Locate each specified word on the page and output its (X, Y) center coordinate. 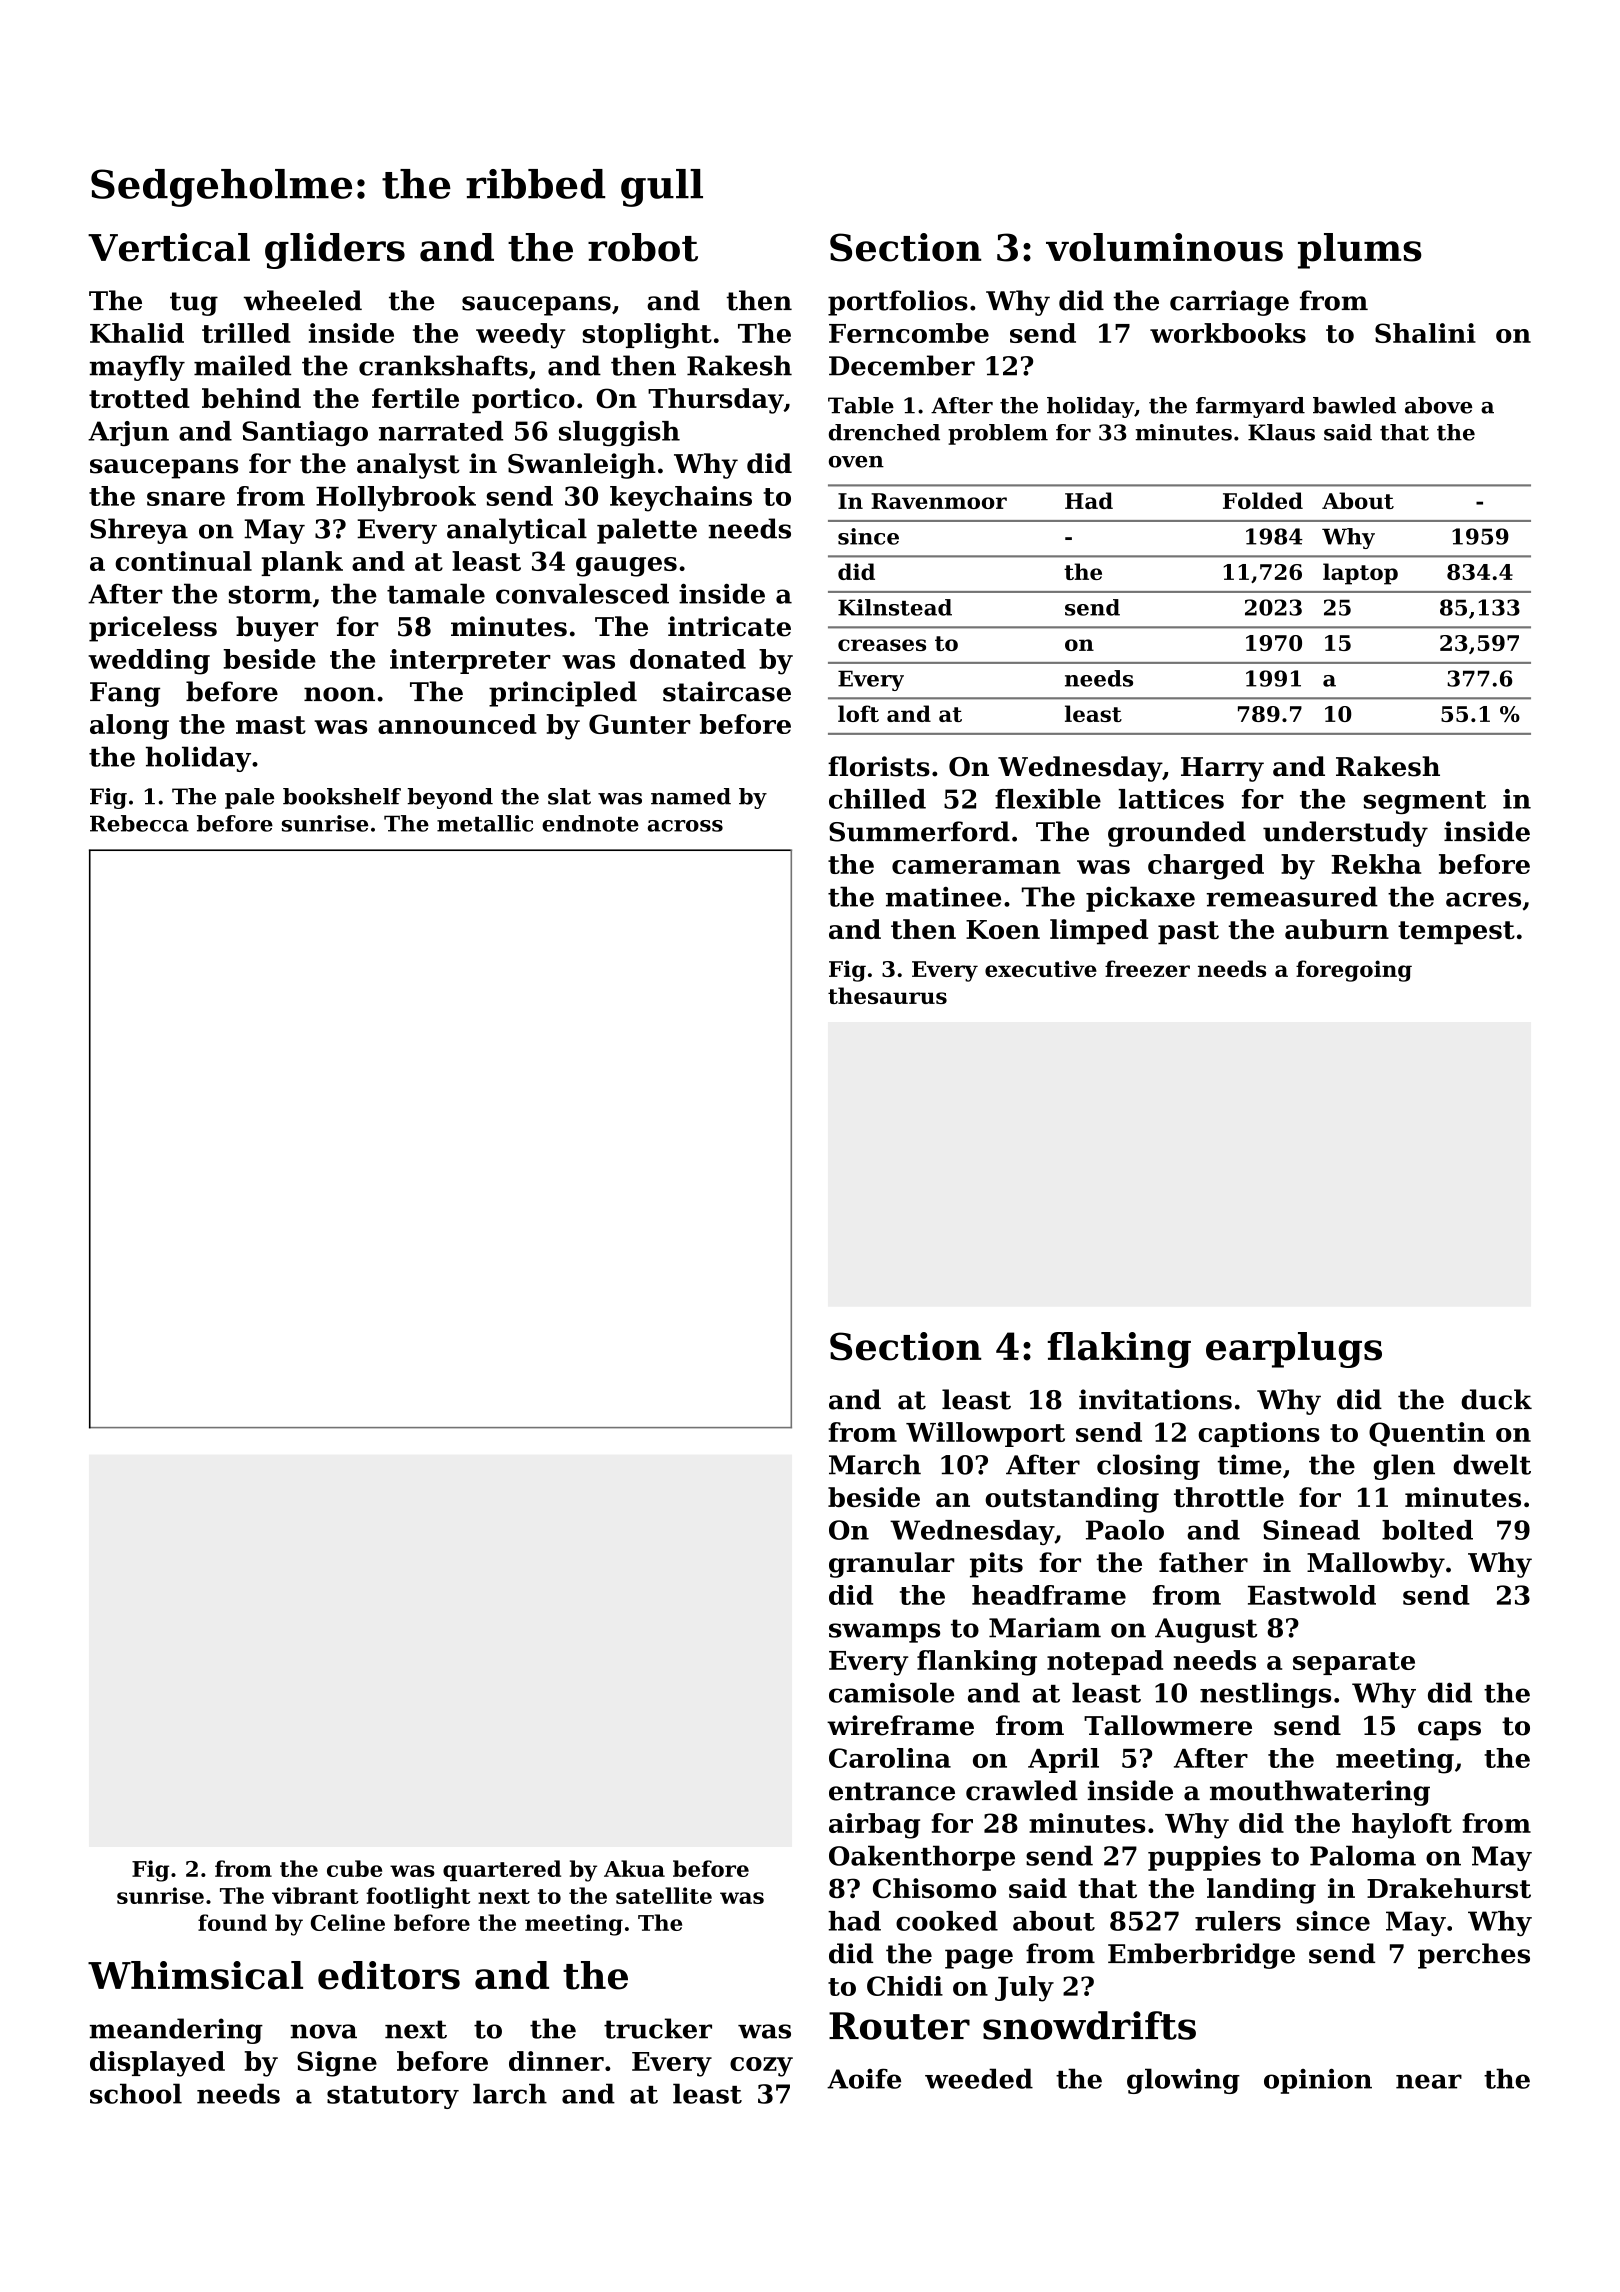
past (1188, 933)
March (875, 1464)
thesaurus (887, 995)
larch (510, 2093)
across (685, 826)
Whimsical (195, 1975)
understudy (1345, 834)
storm (270, 595)
